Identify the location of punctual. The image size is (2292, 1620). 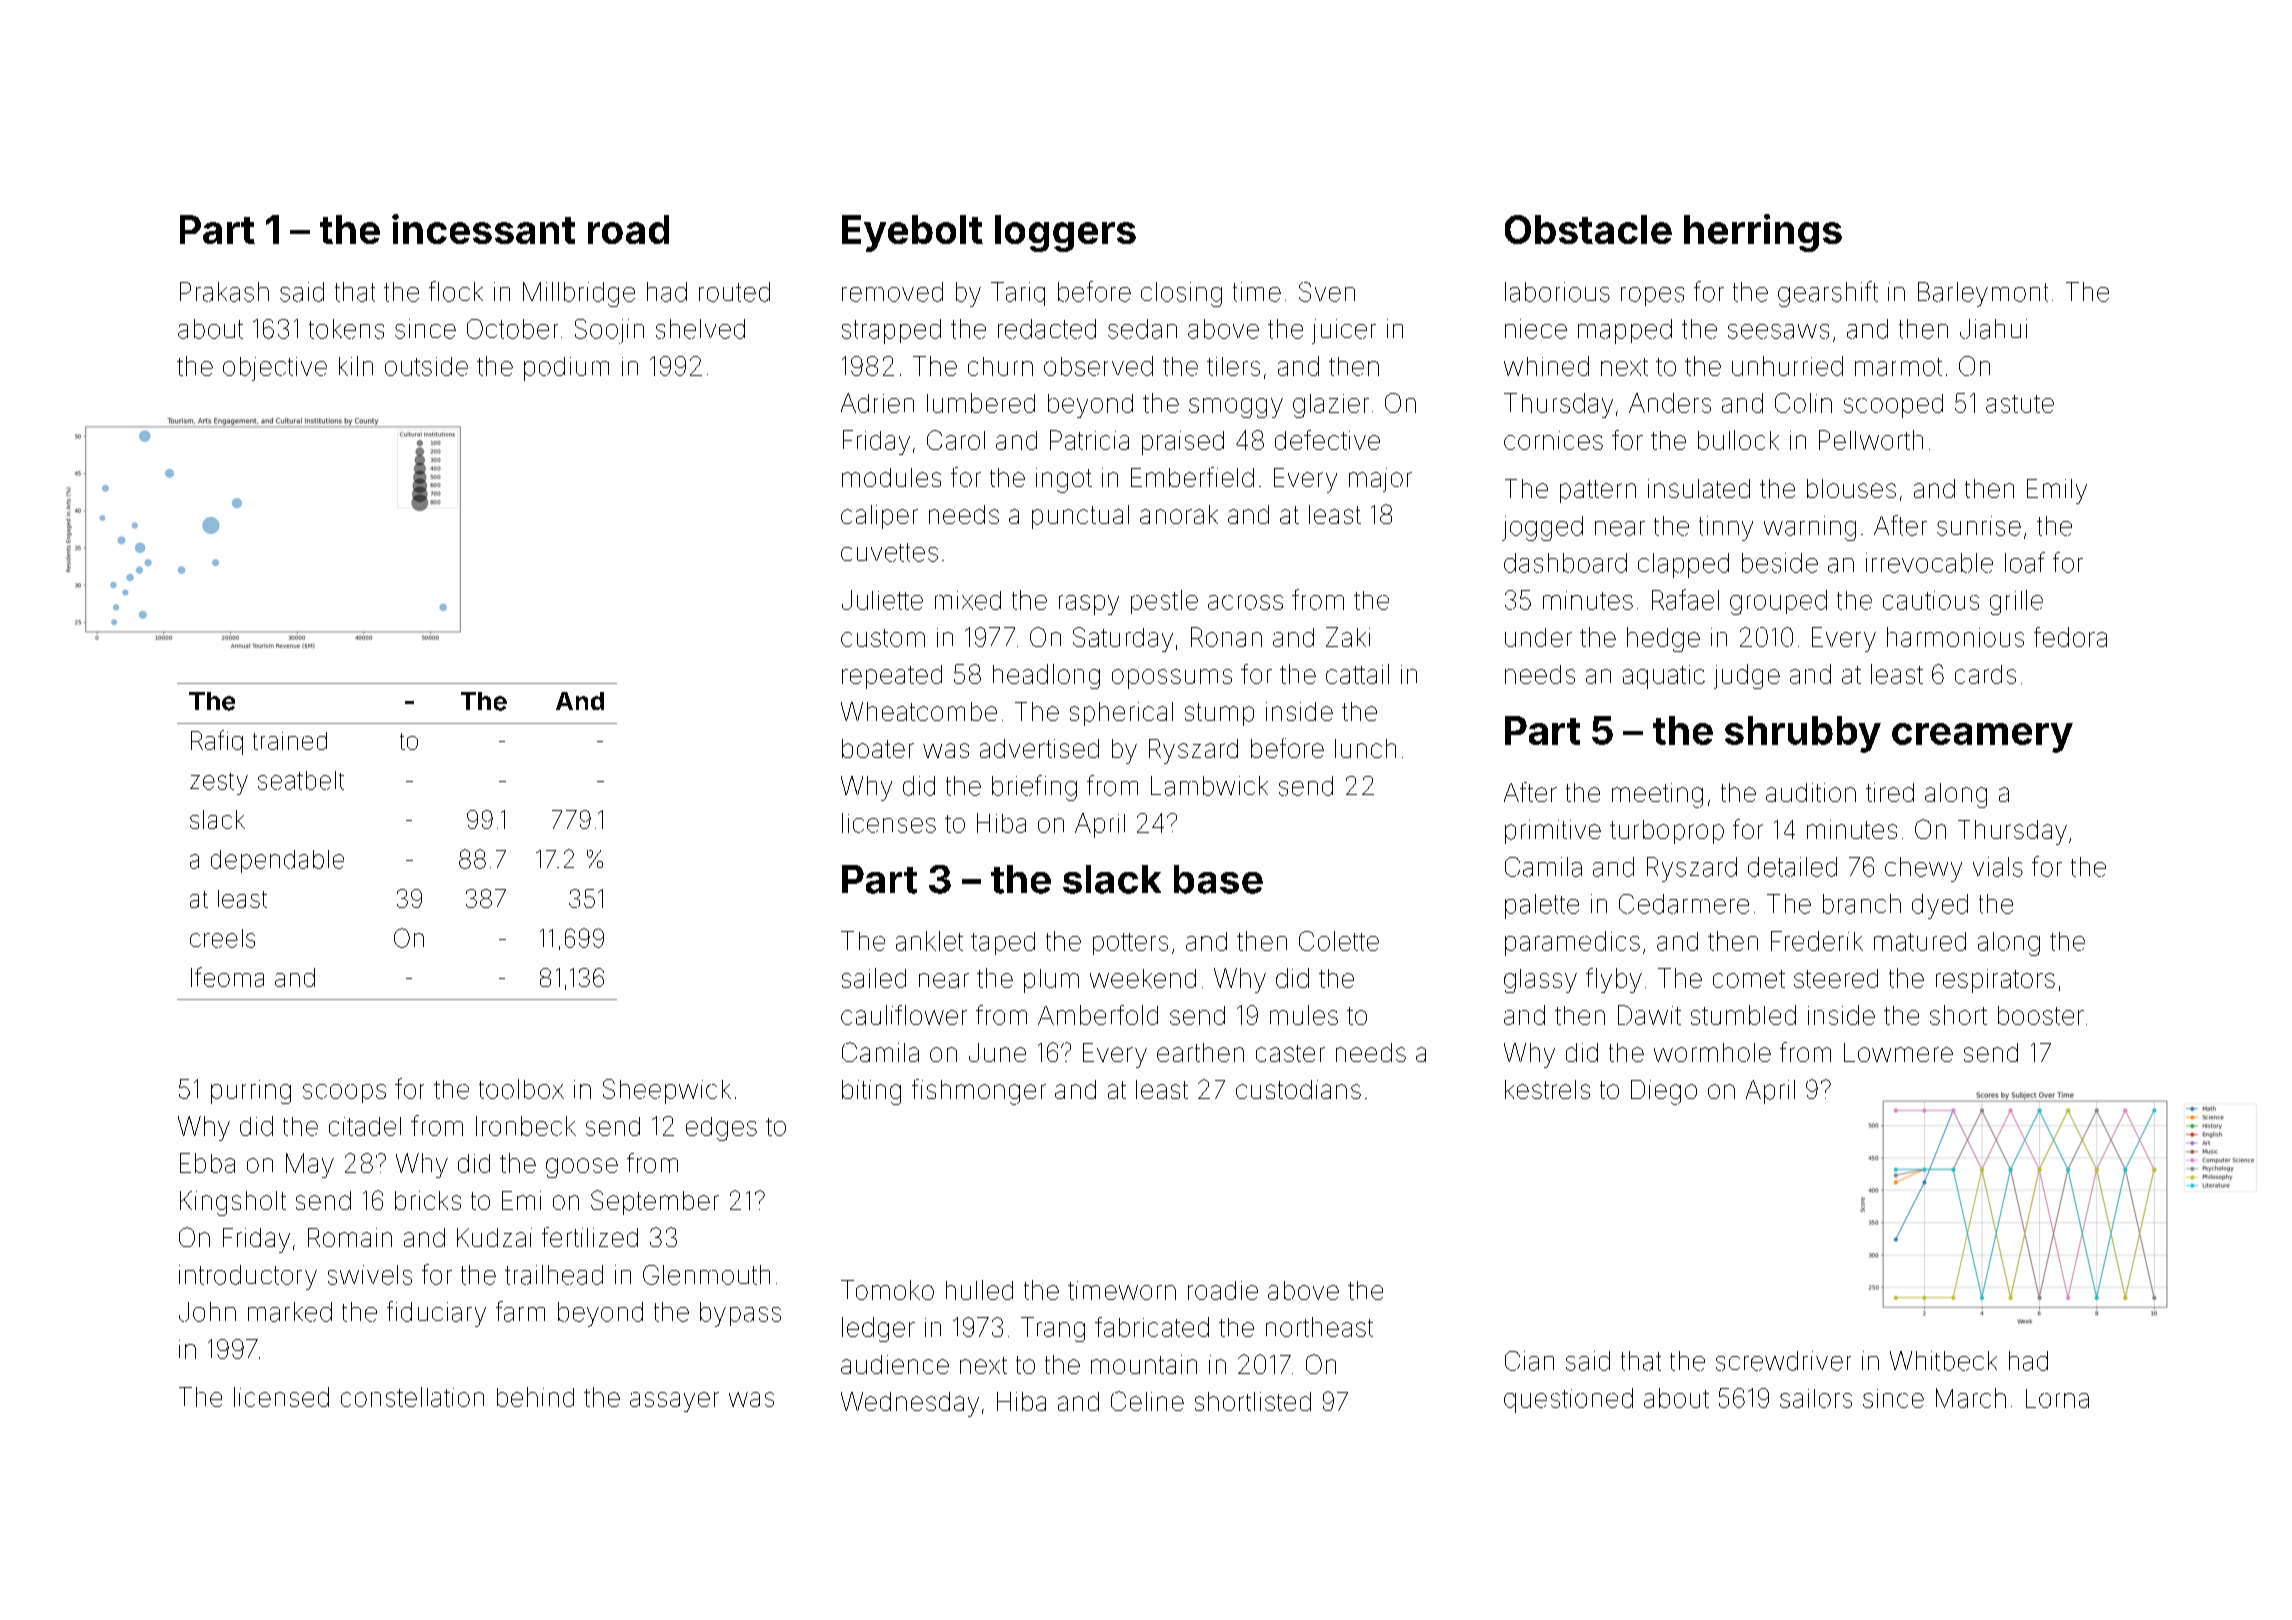
(1080, 517).
